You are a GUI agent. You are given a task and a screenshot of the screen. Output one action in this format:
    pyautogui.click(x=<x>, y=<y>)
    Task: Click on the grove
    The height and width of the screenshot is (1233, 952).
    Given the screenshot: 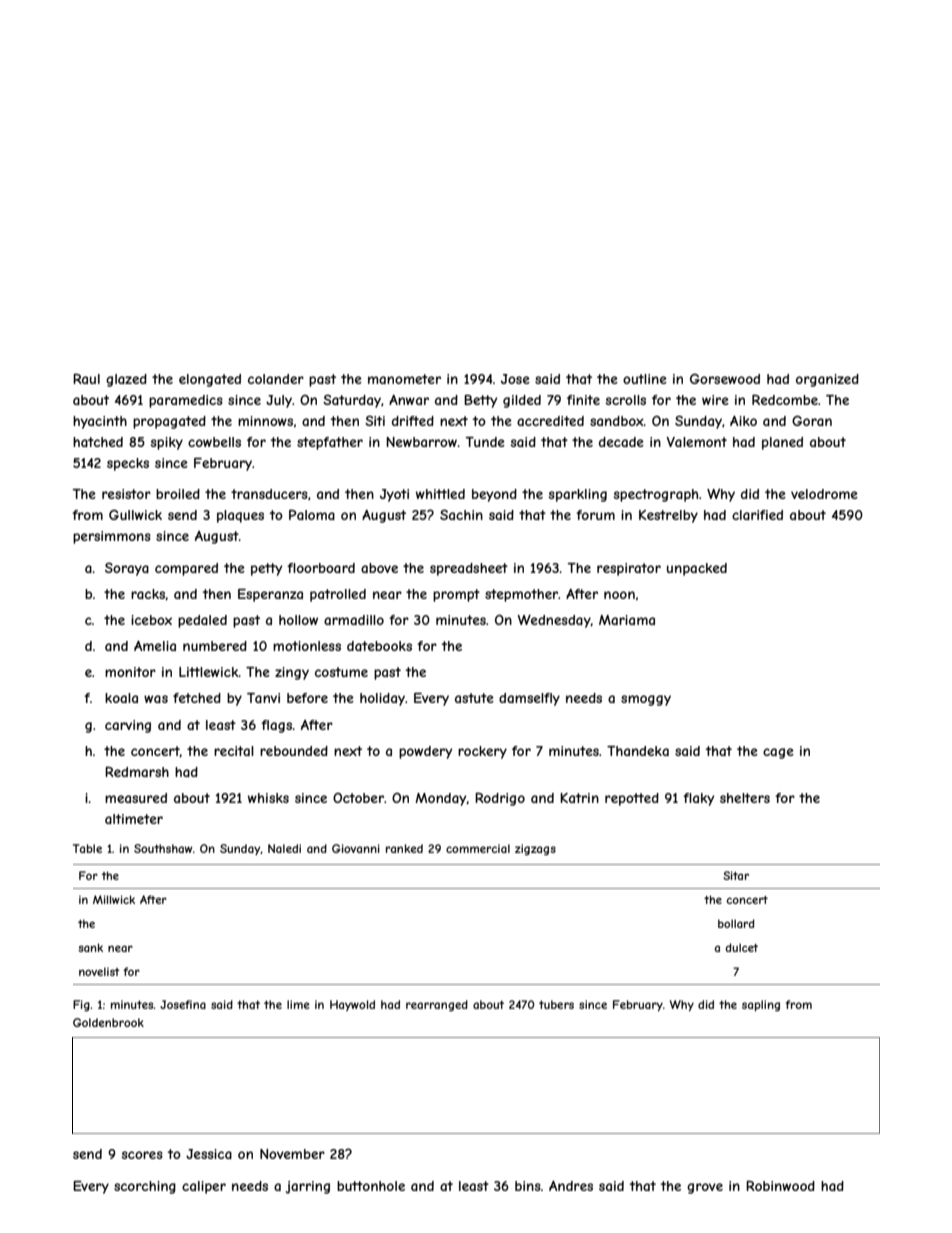 What is the action you would take?
    pyautogui.click(x=705, y=1188)
